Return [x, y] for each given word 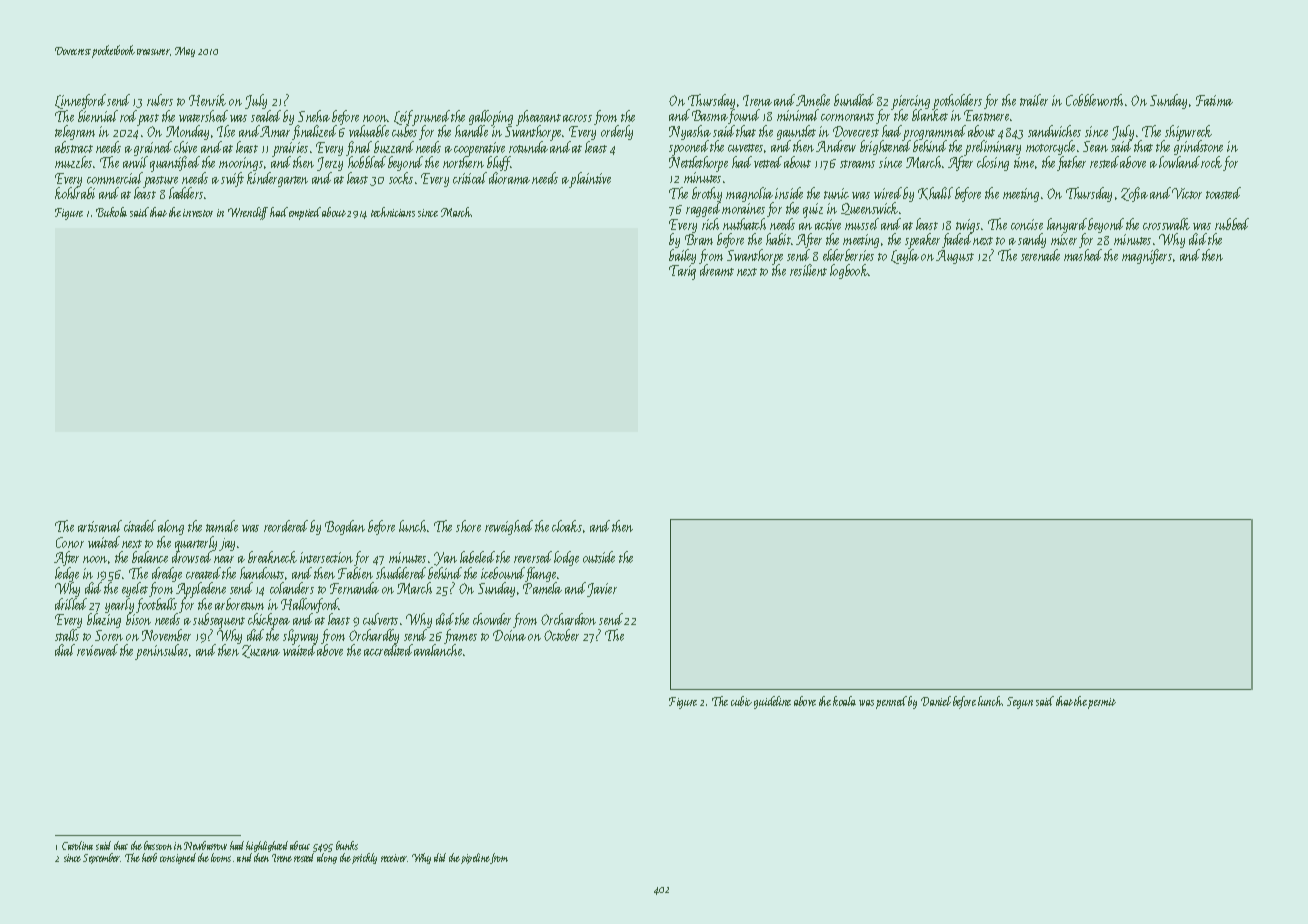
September [102, 858]
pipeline [475, 858]
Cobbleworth [1094, 100]
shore [468, 526]
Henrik [207, 100]
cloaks [567, 526]
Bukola [111, 212]
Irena [757, 100]
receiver [394, 858]
